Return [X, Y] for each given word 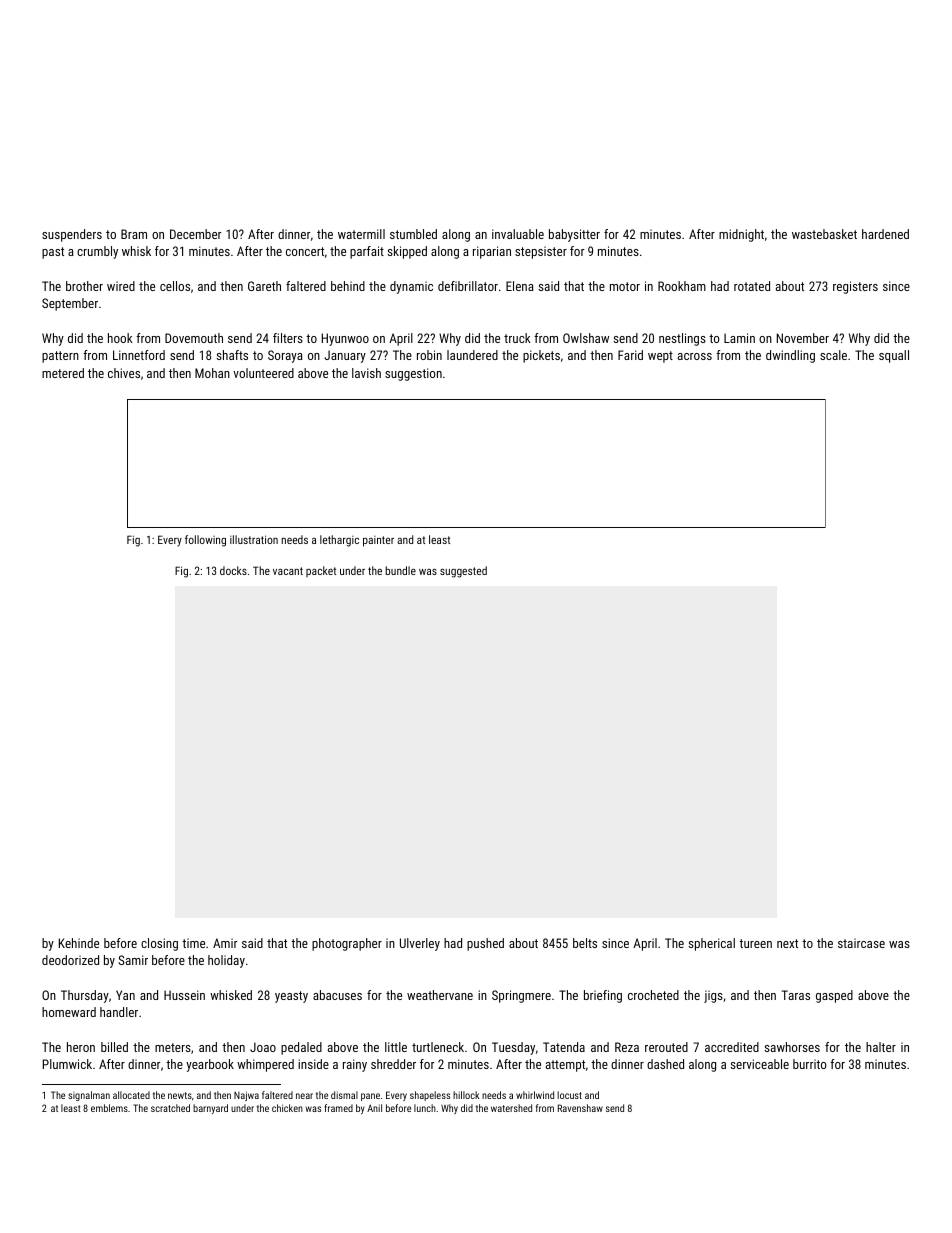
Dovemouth [194, 338]
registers [855, 287]
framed [338, 1108]
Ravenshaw [580, 1108]
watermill [361, 234]
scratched [170, 1108]
